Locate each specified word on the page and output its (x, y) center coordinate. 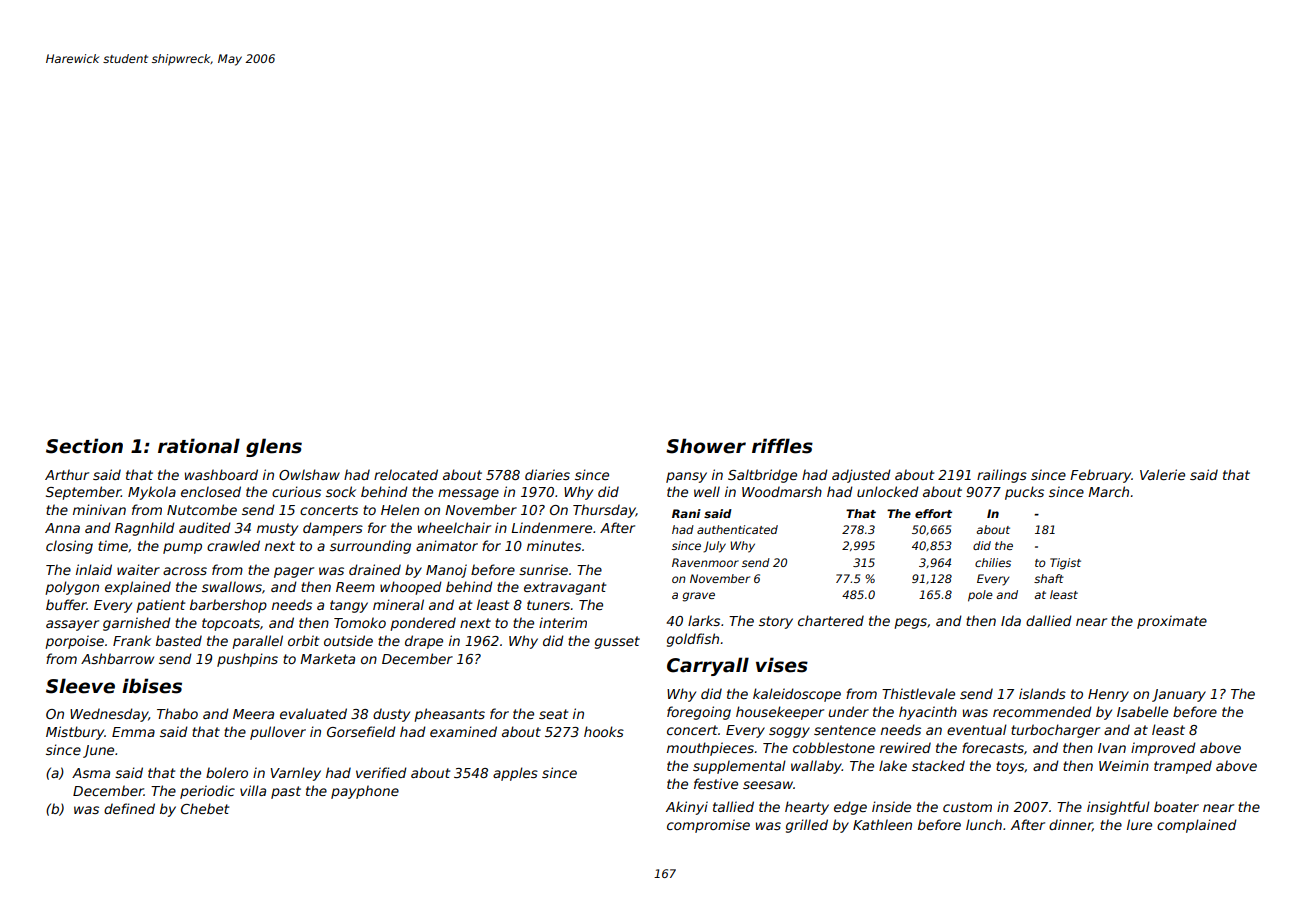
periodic (207, 792)
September (83, 493)
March (1108, 491)
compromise (708, 826)
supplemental (739, 767)
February (1101, 476)
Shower (706, 446)
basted (179, 640)
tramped (1183, 767)
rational (199, 446)
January (1179, 695)
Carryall (708, 666)
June (98, 751)
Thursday (604, 511)
